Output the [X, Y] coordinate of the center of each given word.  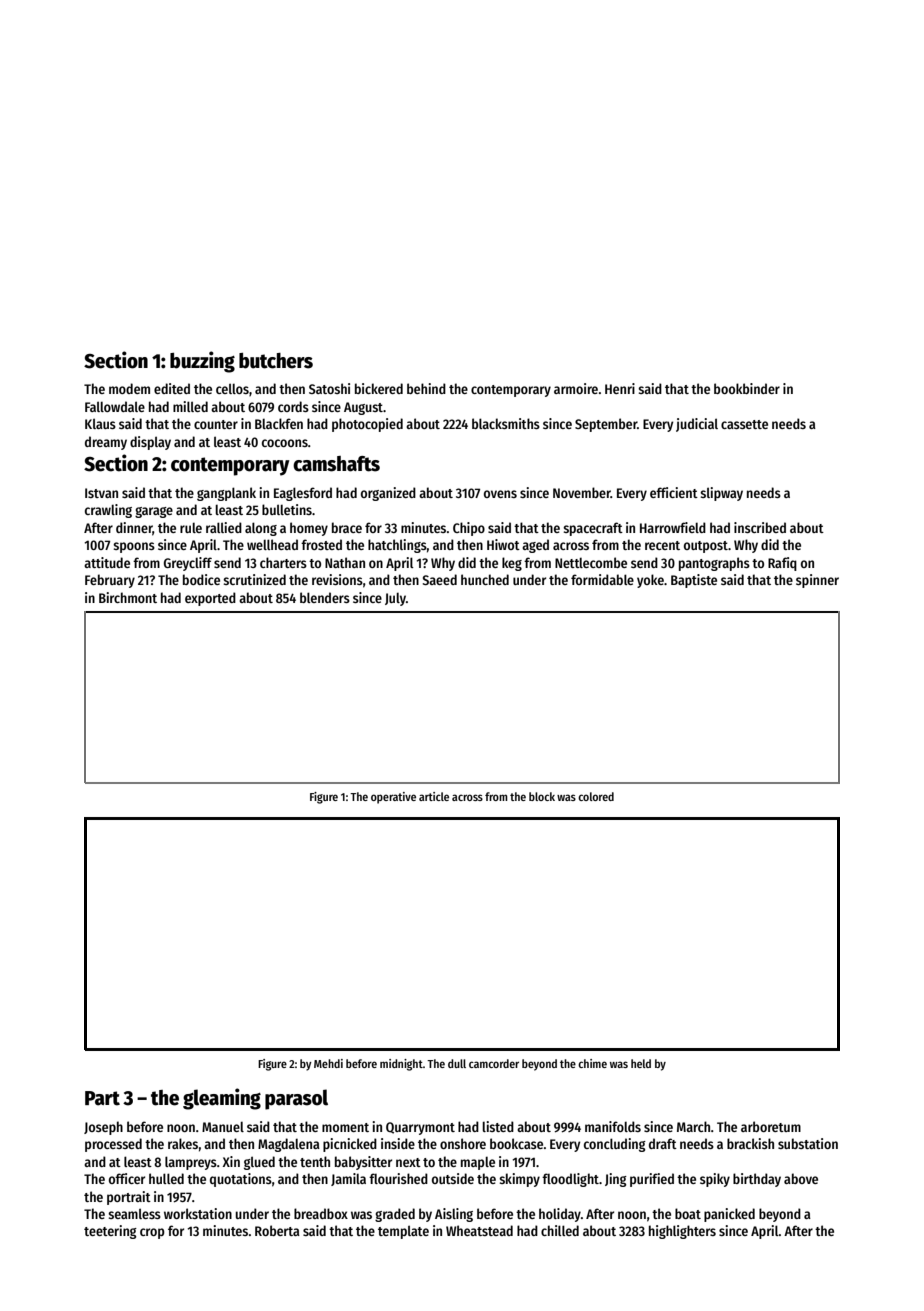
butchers [276, 361]
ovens [500, 494]
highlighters [682, 1232]
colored [596, 796]
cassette [744, 424]
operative [393, 798]
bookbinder [747, 388]
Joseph [103, 1128]
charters [283, 562]
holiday [560, 1215]
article [434, 796]
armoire [576, 388]
